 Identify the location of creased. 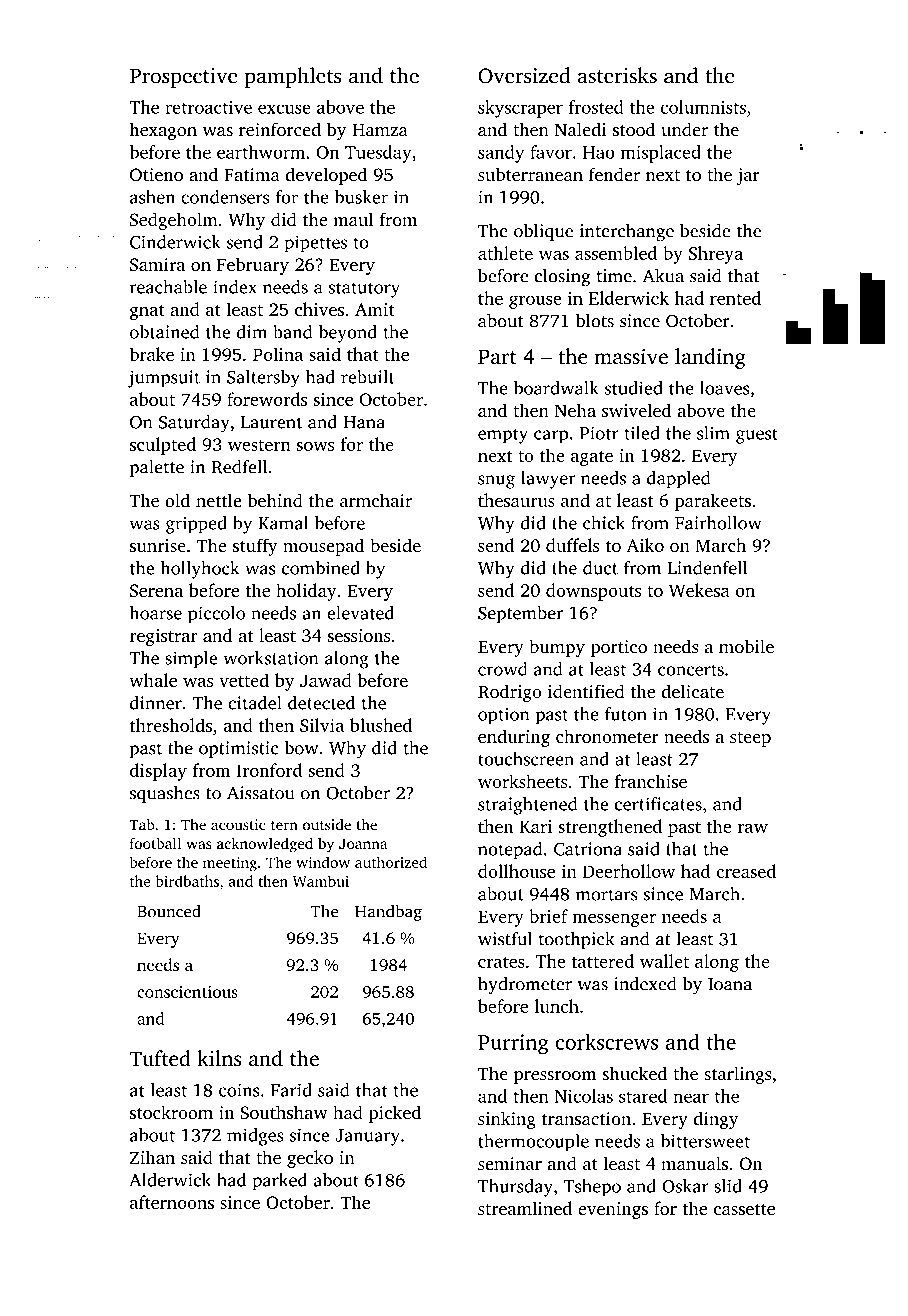
(746, 871).
